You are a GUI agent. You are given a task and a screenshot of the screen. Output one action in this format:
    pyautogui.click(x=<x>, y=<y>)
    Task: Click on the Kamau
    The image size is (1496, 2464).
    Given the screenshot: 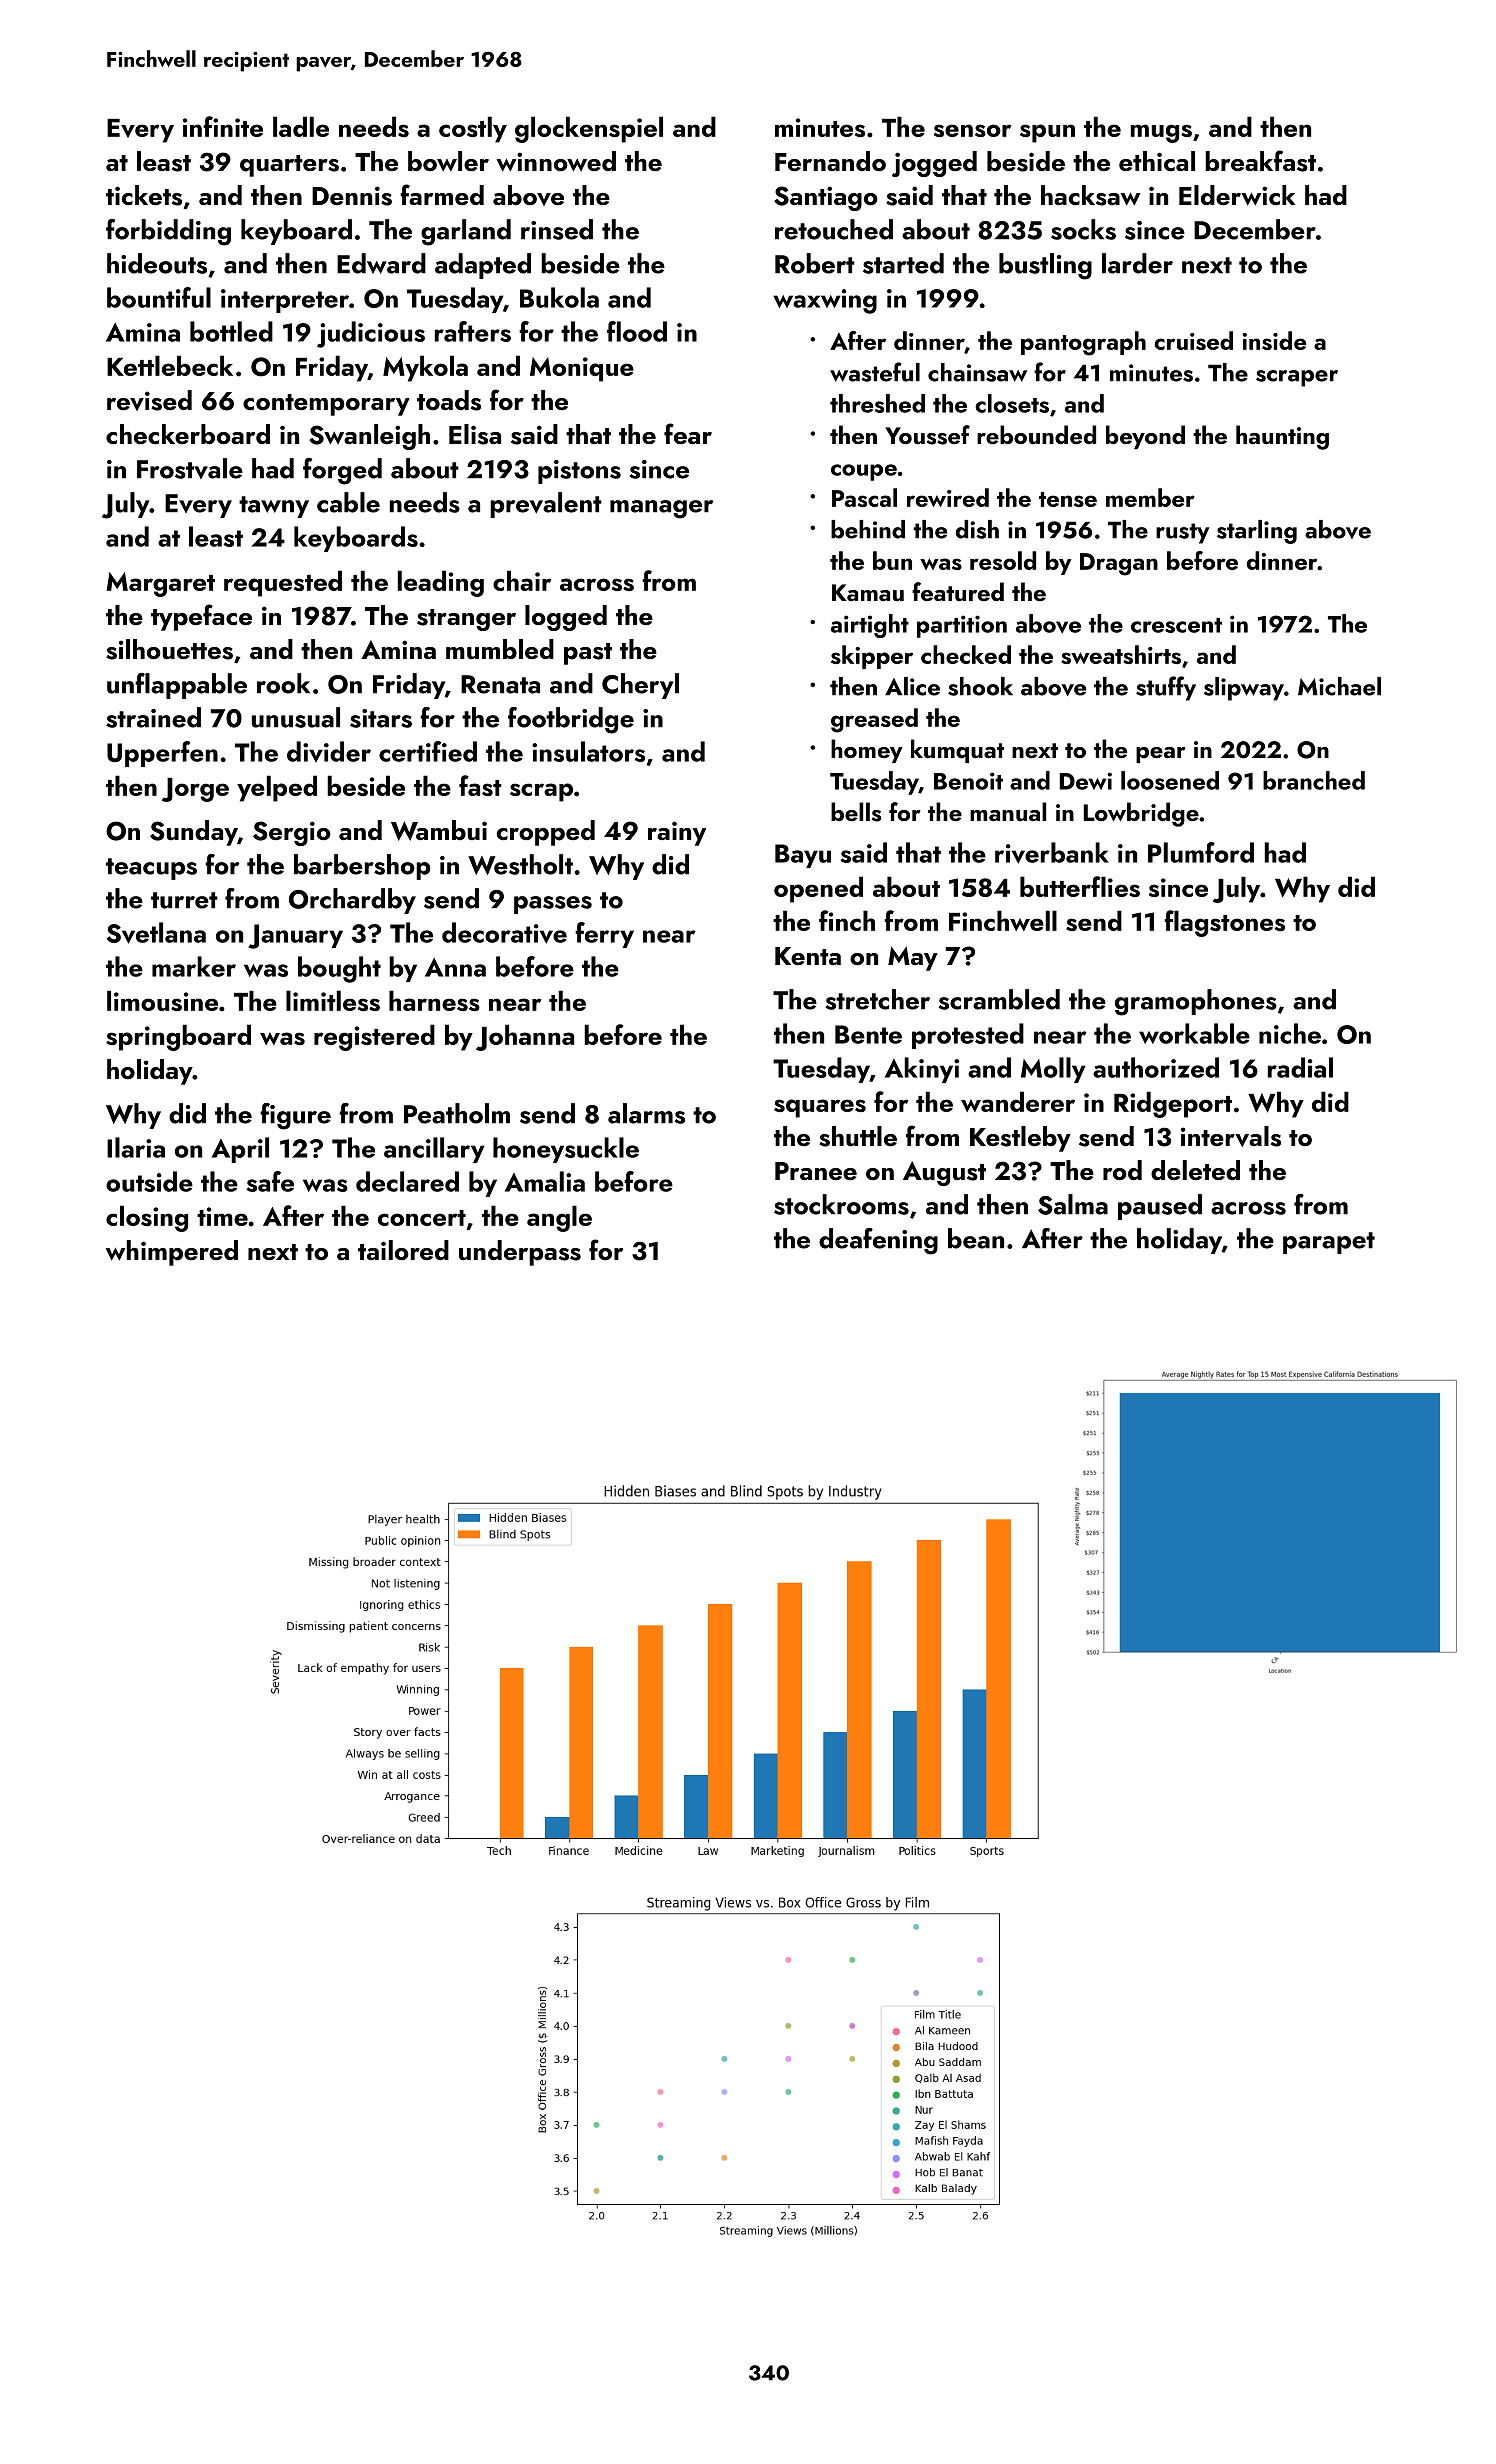 What is the action you would take?
    pyautogui.click(x=868, y=593)
